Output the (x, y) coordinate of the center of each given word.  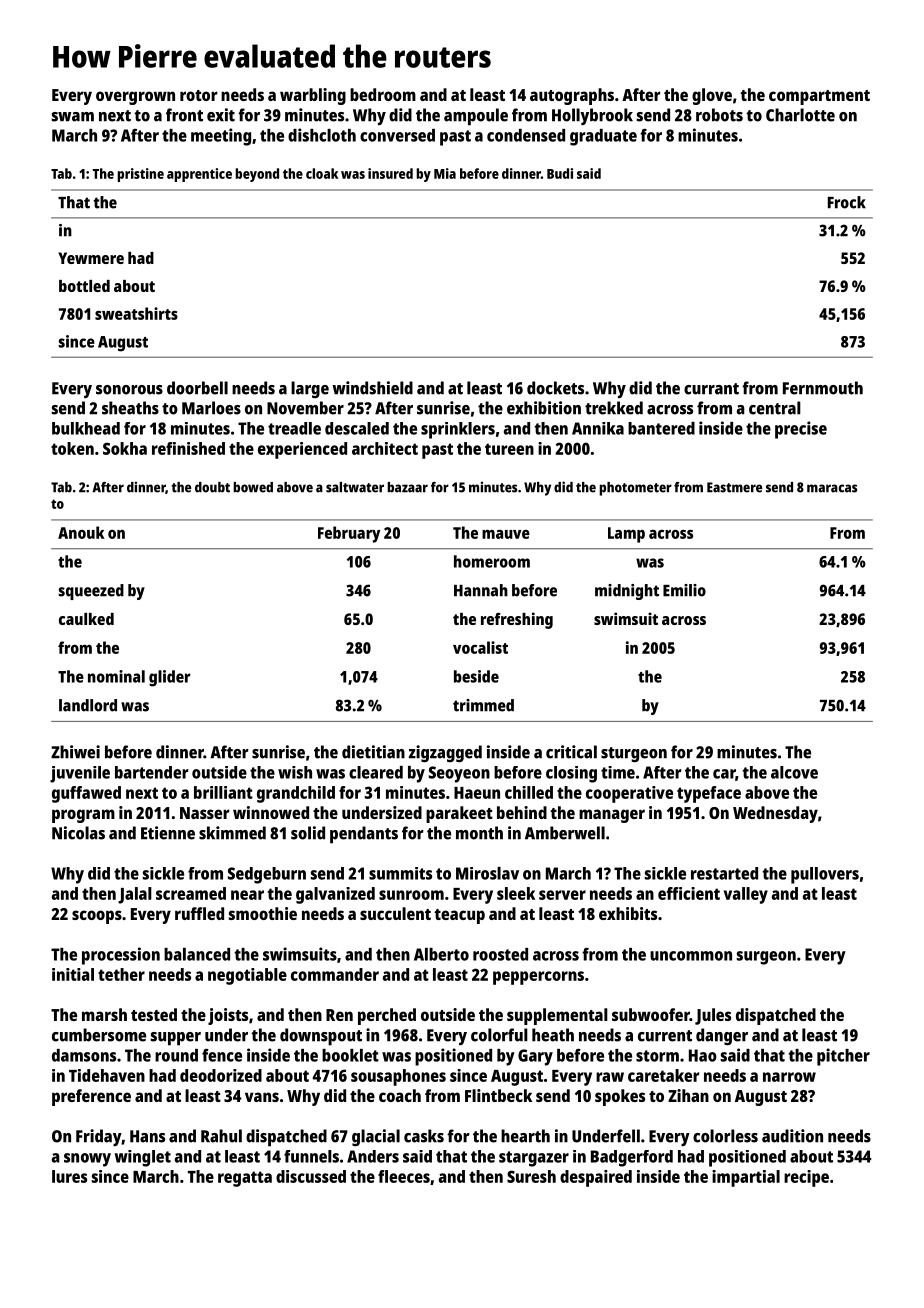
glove (712, 96)
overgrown (135, 98)
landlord (88, 705)
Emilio (684, 590)
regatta (245, 1179)
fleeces (404, 1176)
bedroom (383, 94)
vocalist (480, 647)
